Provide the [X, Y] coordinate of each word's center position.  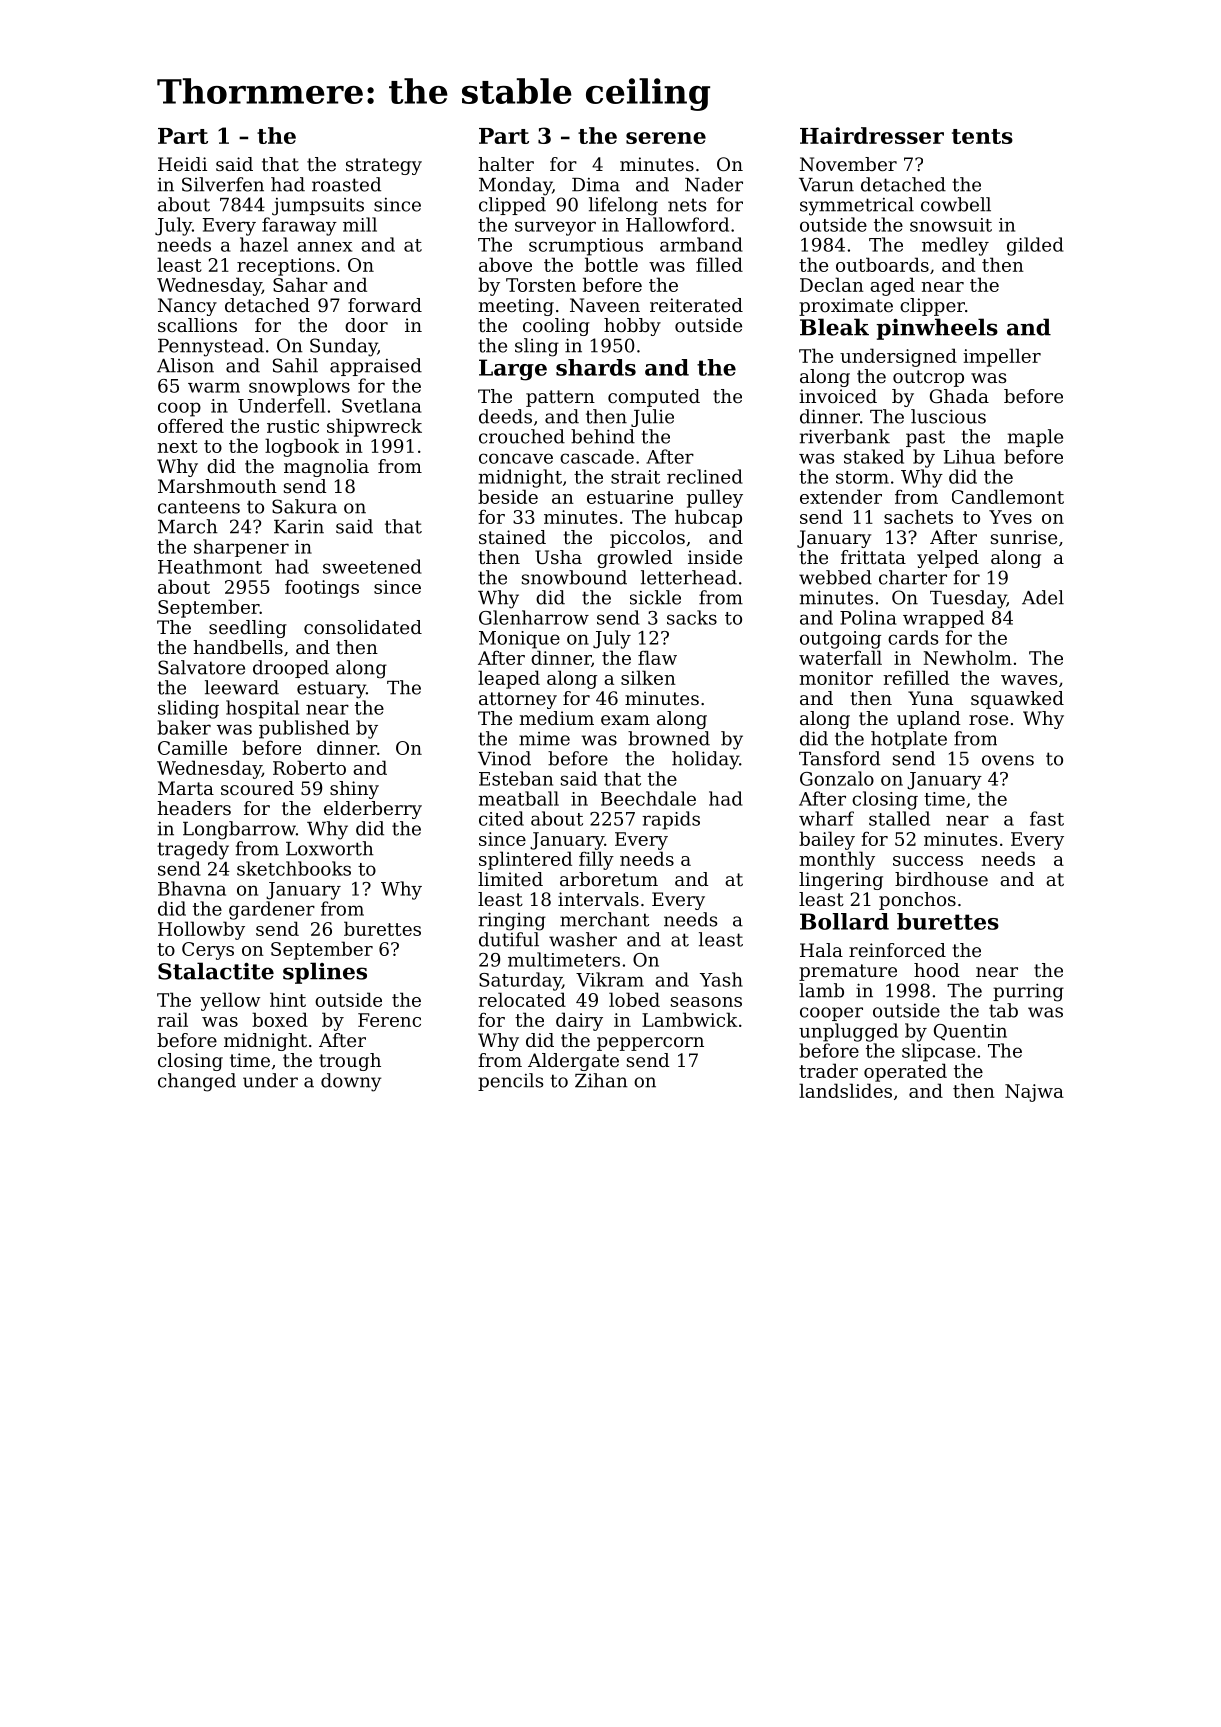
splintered [525, 860]
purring [1028, 992]
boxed [280, 1019]
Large [513, 370]
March [188, 526]
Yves [1010, 517]
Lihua [969, 456]
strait [635, 477]
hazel [264, 244]
